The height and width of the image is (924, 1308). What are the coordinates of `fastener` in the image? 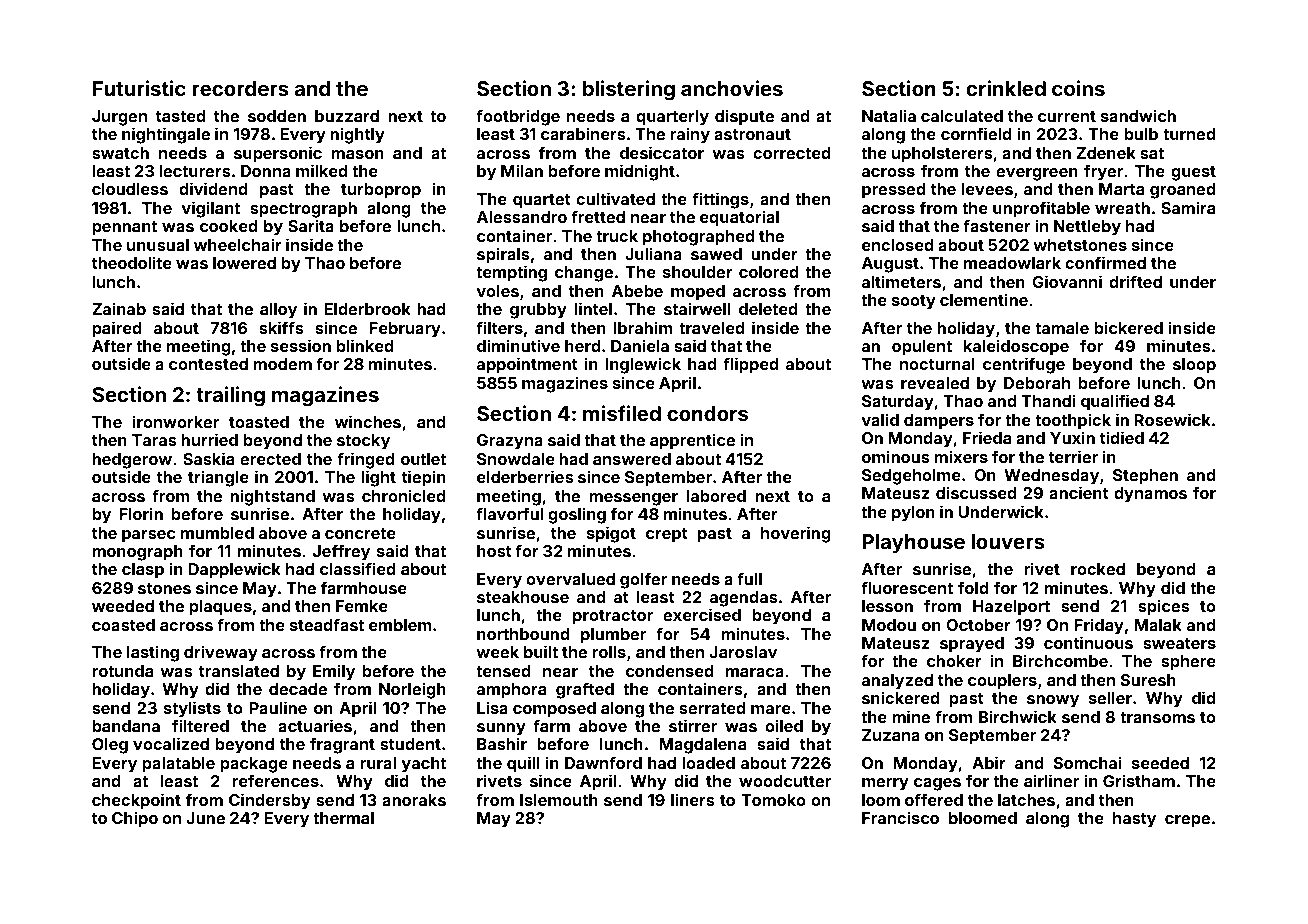 It's located at (997, 225).
